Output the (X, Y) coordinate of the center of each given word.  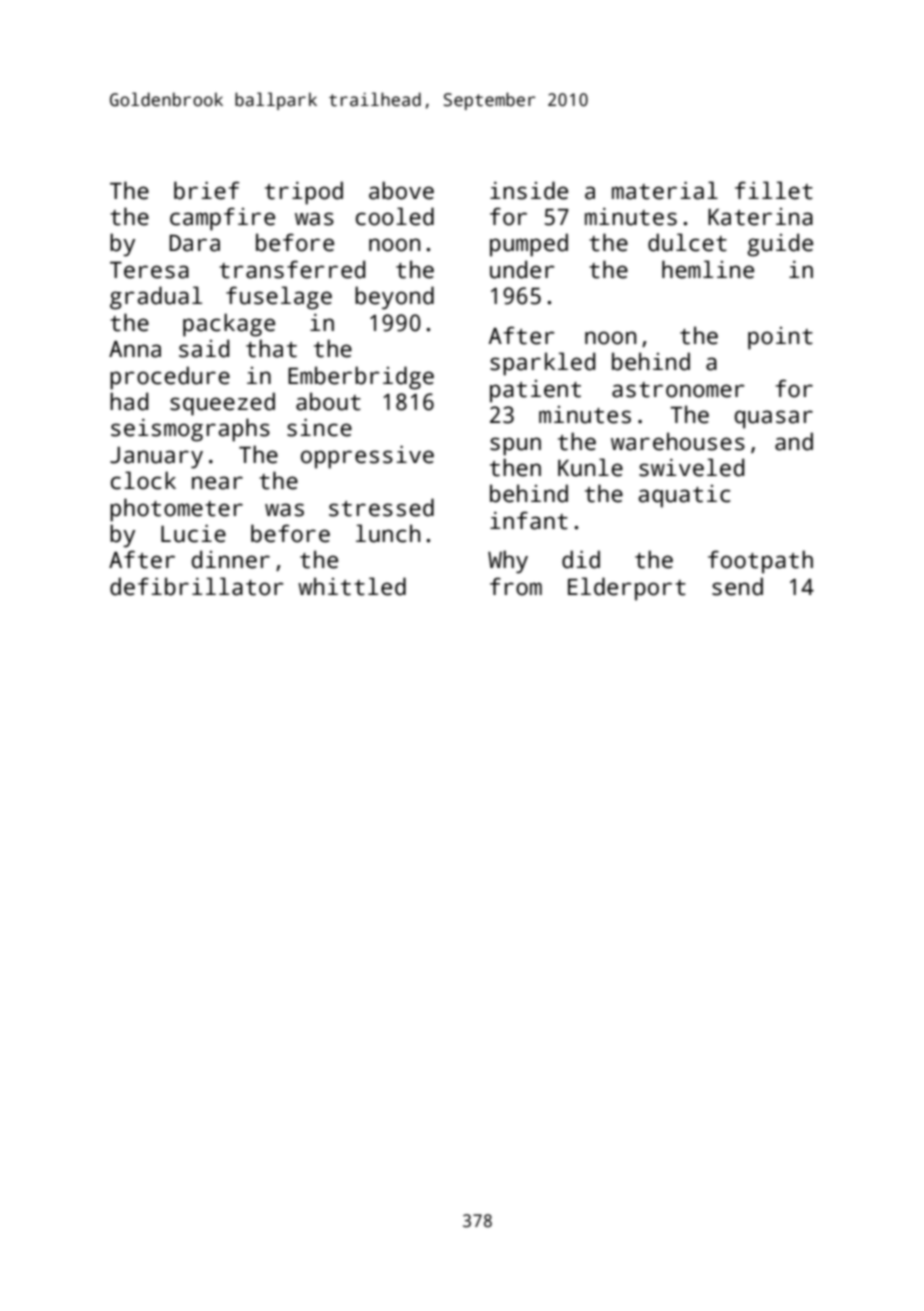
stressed (381, 507)
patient (535, 391)
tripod (304, 193)
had (129, 401)
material (665, 190)
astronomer (678, 390)
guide (780, 245)
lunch (388, 533)
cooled (395, 216)
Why (508, 562)
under (522, 269)
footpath (760, 562)
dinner (231, 559)
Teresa (149, 270)
